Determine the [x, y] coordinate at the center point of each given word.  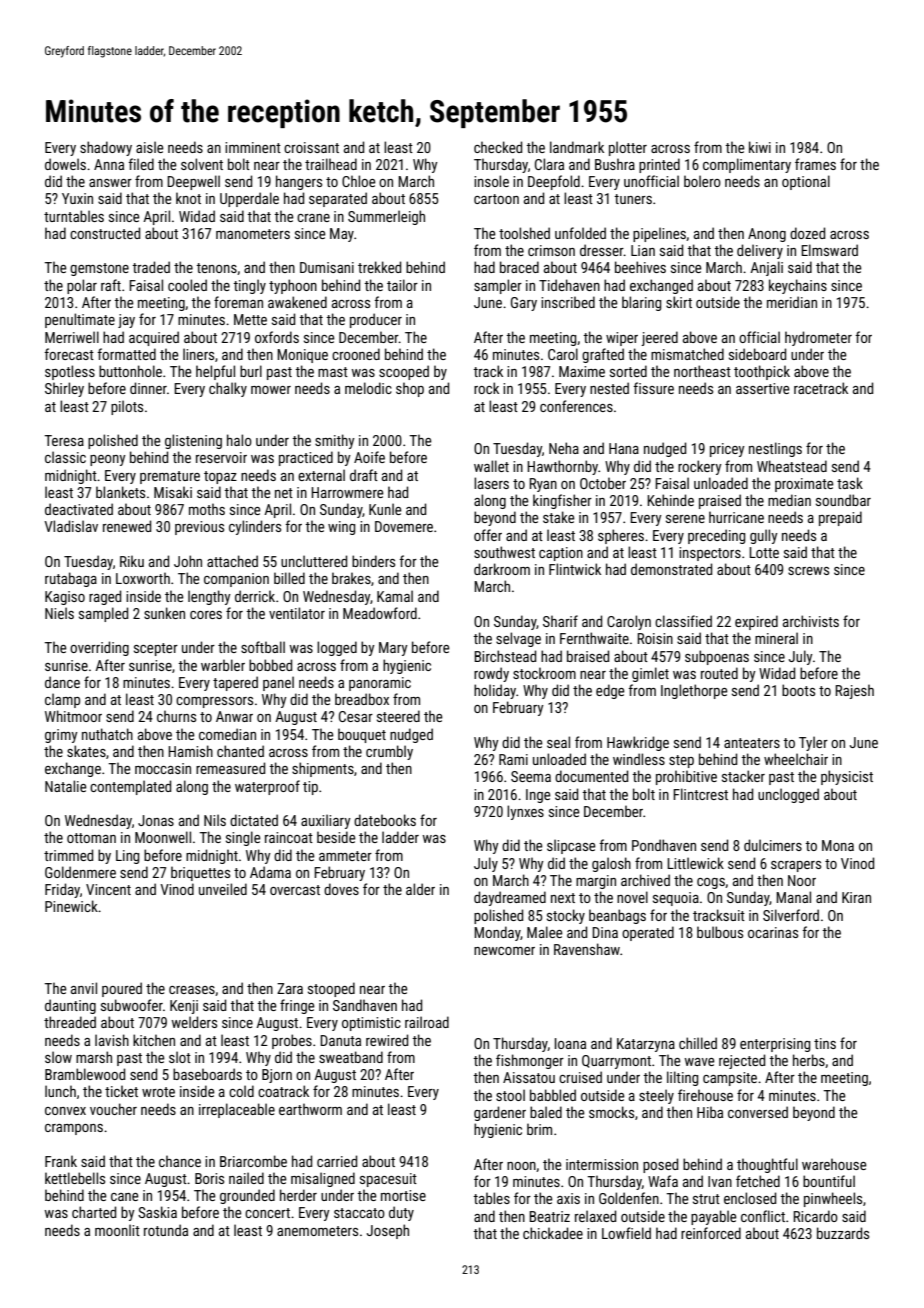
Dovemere [404, 526]
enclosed [750, 1198]
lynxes [525, 812]
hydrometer [818, 338]
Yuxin [77, 198]
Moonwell [163, 837]
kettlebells [75, 1178]
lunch [60, 1091]
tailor [402, 285]
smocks [611, 1112]
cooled [187, 285]
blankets [120, 492]
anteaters [752, 743]
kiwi [760, 147]
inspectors [710, 554]
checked [498, 147]
